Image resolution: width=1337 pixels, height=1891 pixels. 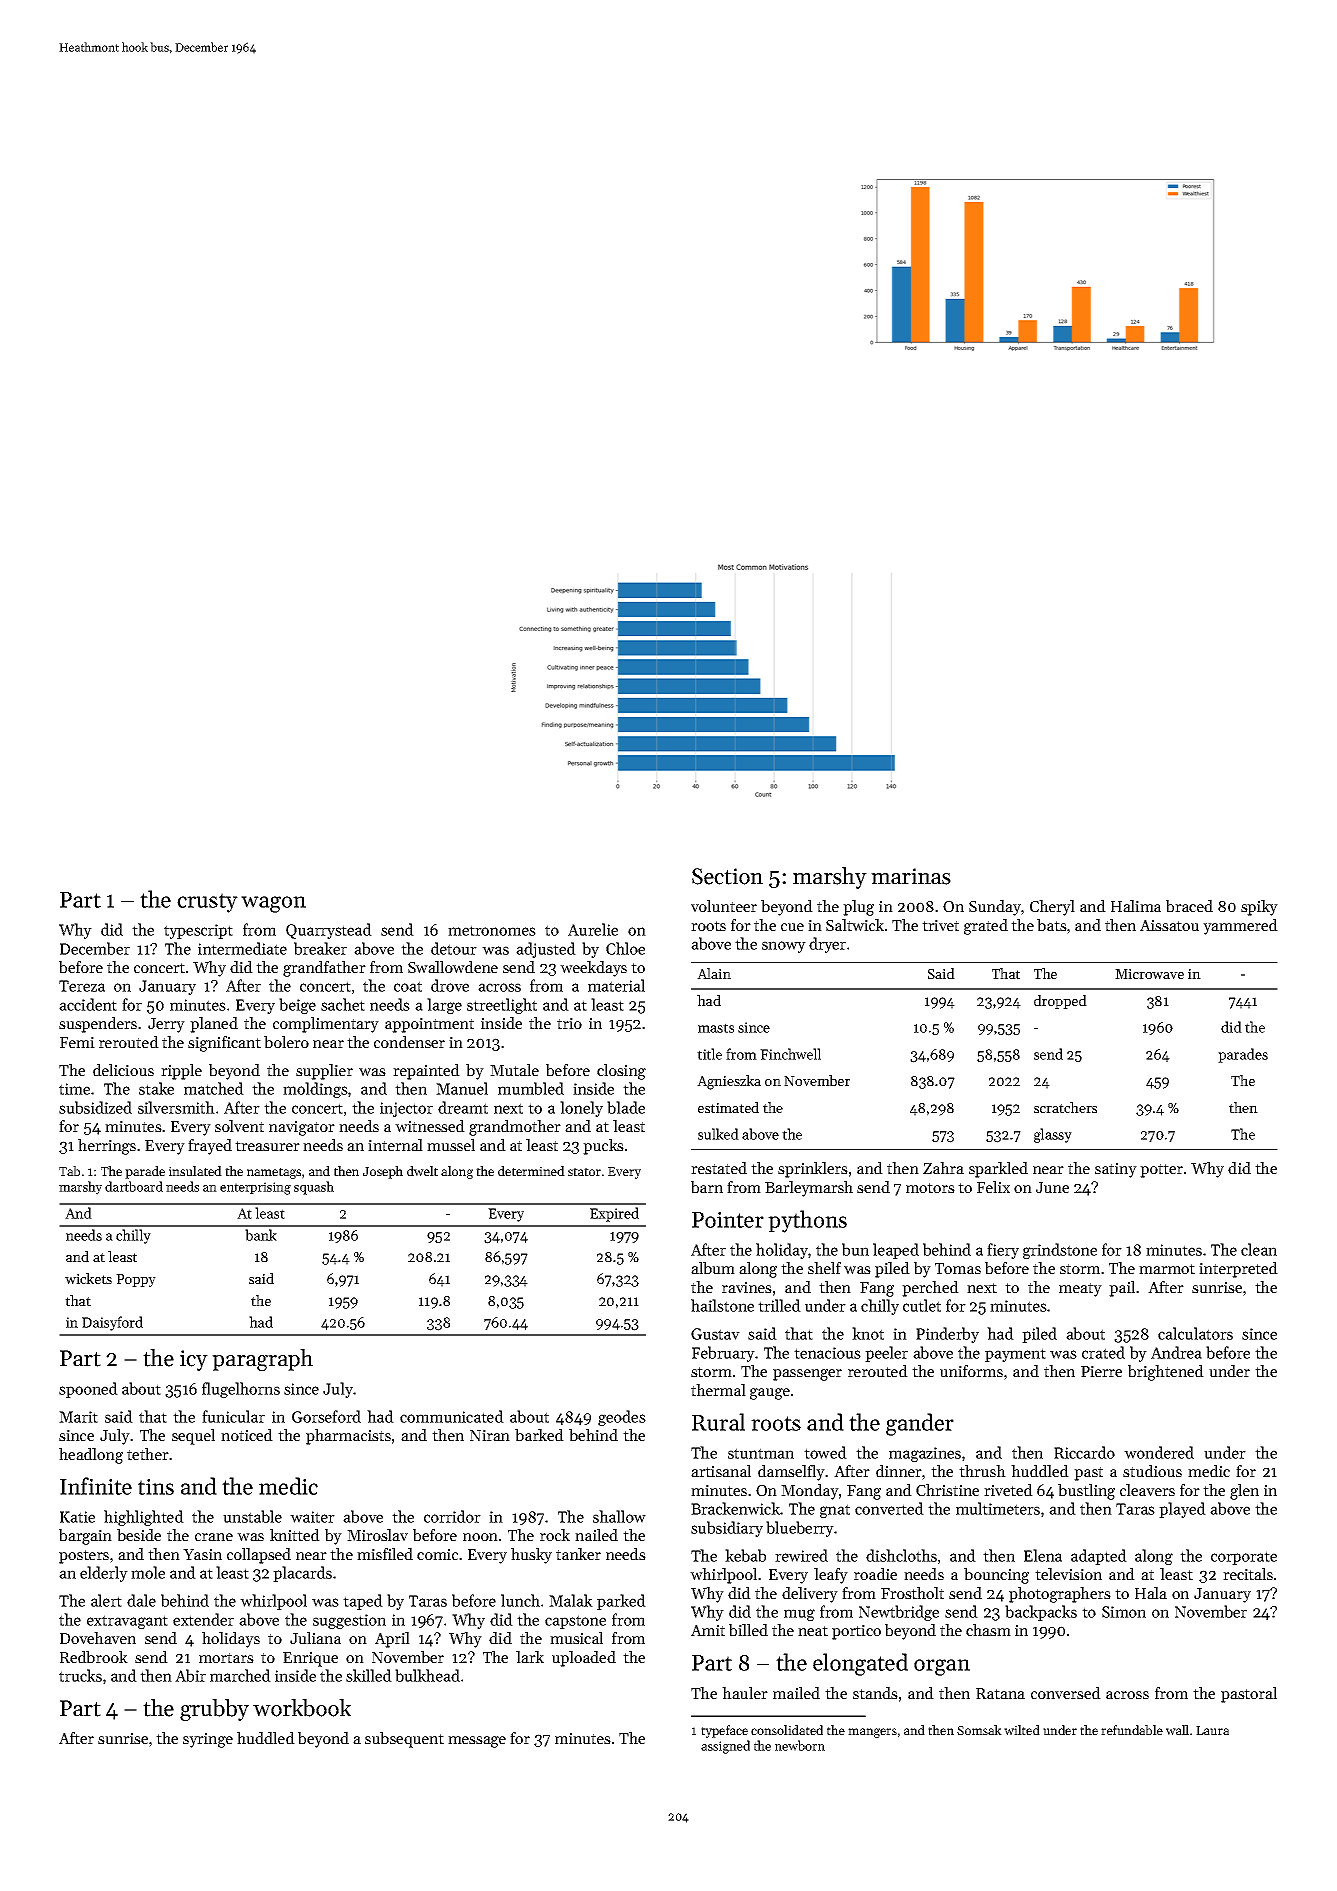 What do you see at coordinates (82, 986) in the screenshot?
I see `Tereza` at bounding box center [82, 986].
